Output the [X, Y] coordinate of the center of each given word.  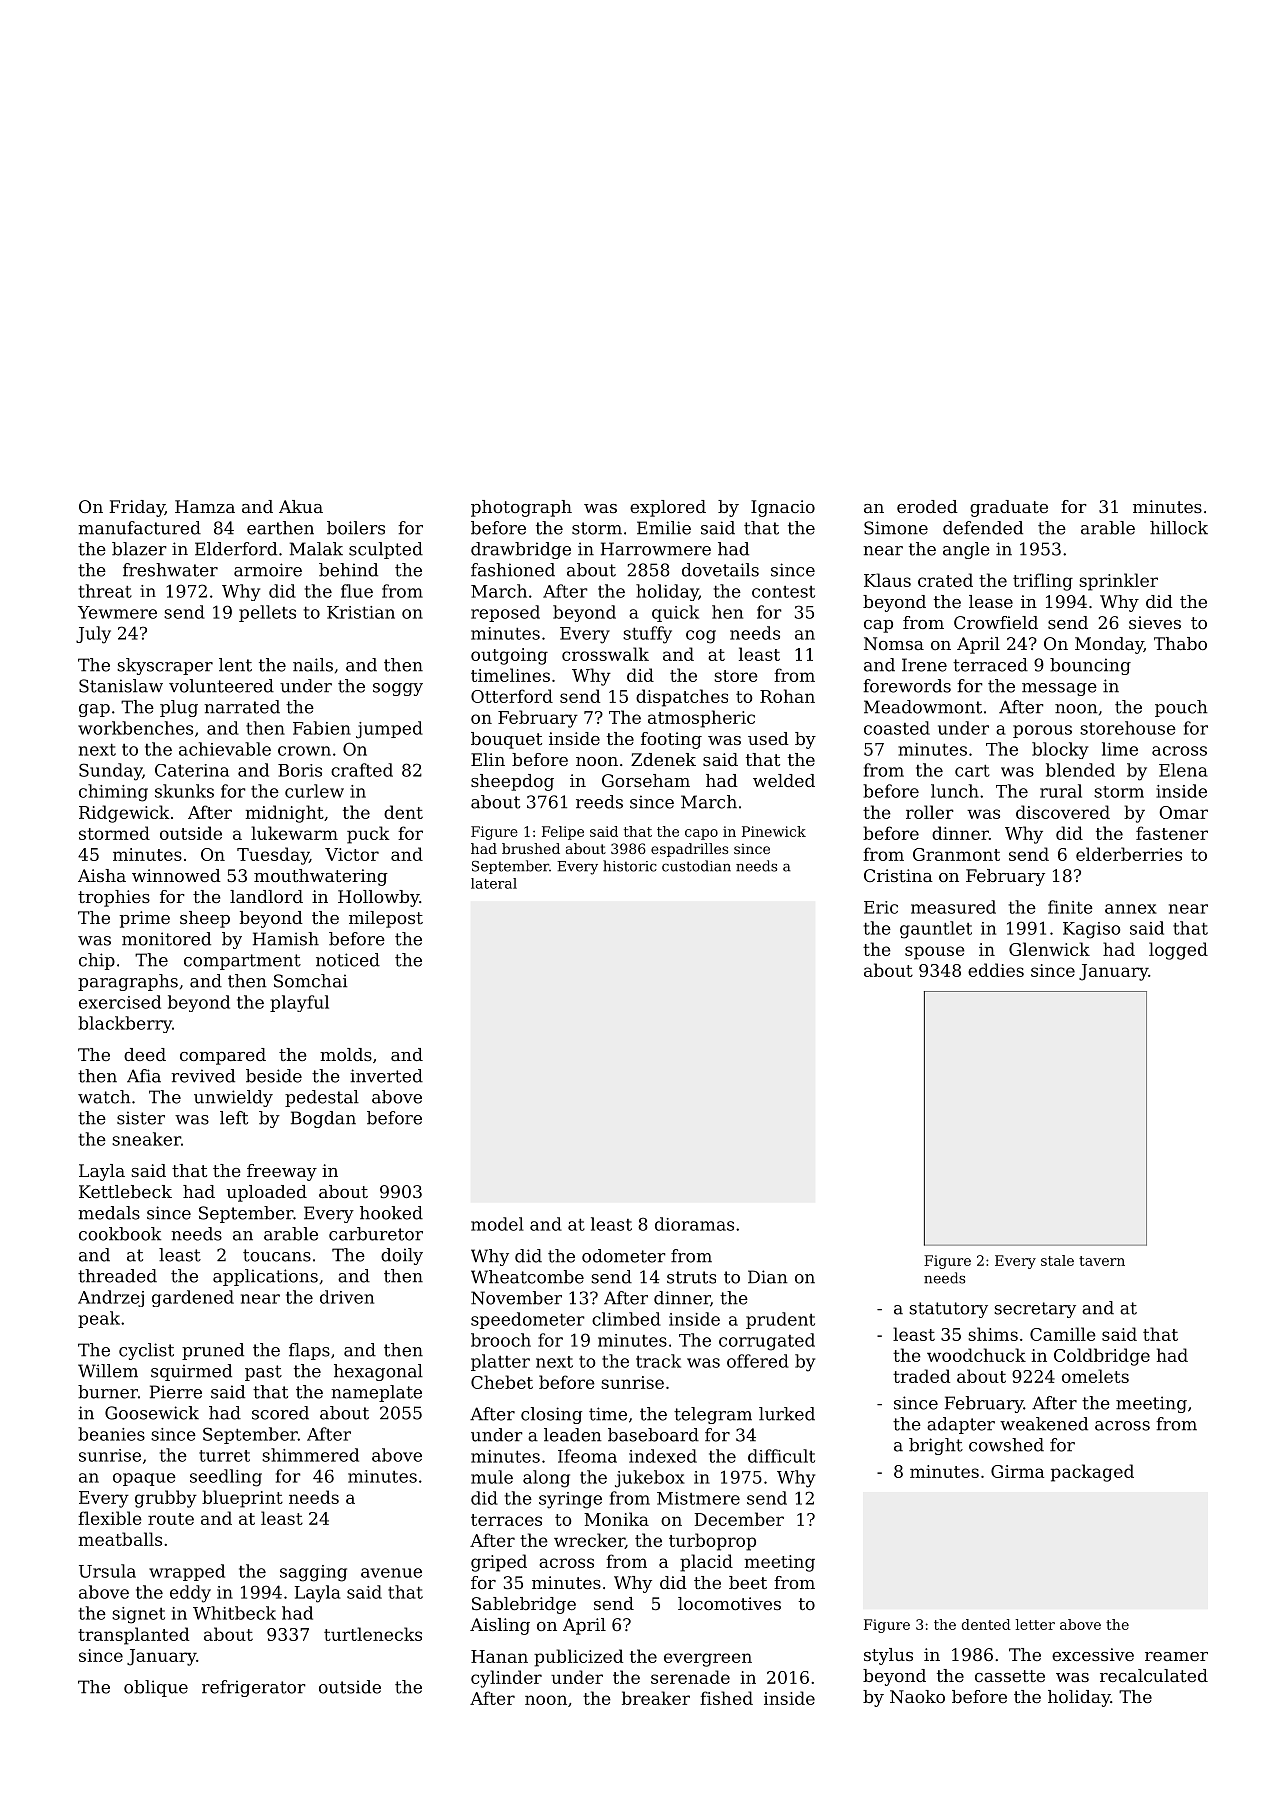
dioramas [694, 1224]
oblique [156, 1688]
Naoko [917, 1696]
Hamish [286, 939]
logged [1178, 951]
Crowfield [996, 622]
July [93, 635]
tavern [1102, 1261]
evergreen [708, 1660]
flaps [309, 1351]
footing [671, 740]
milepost [386, 919]
